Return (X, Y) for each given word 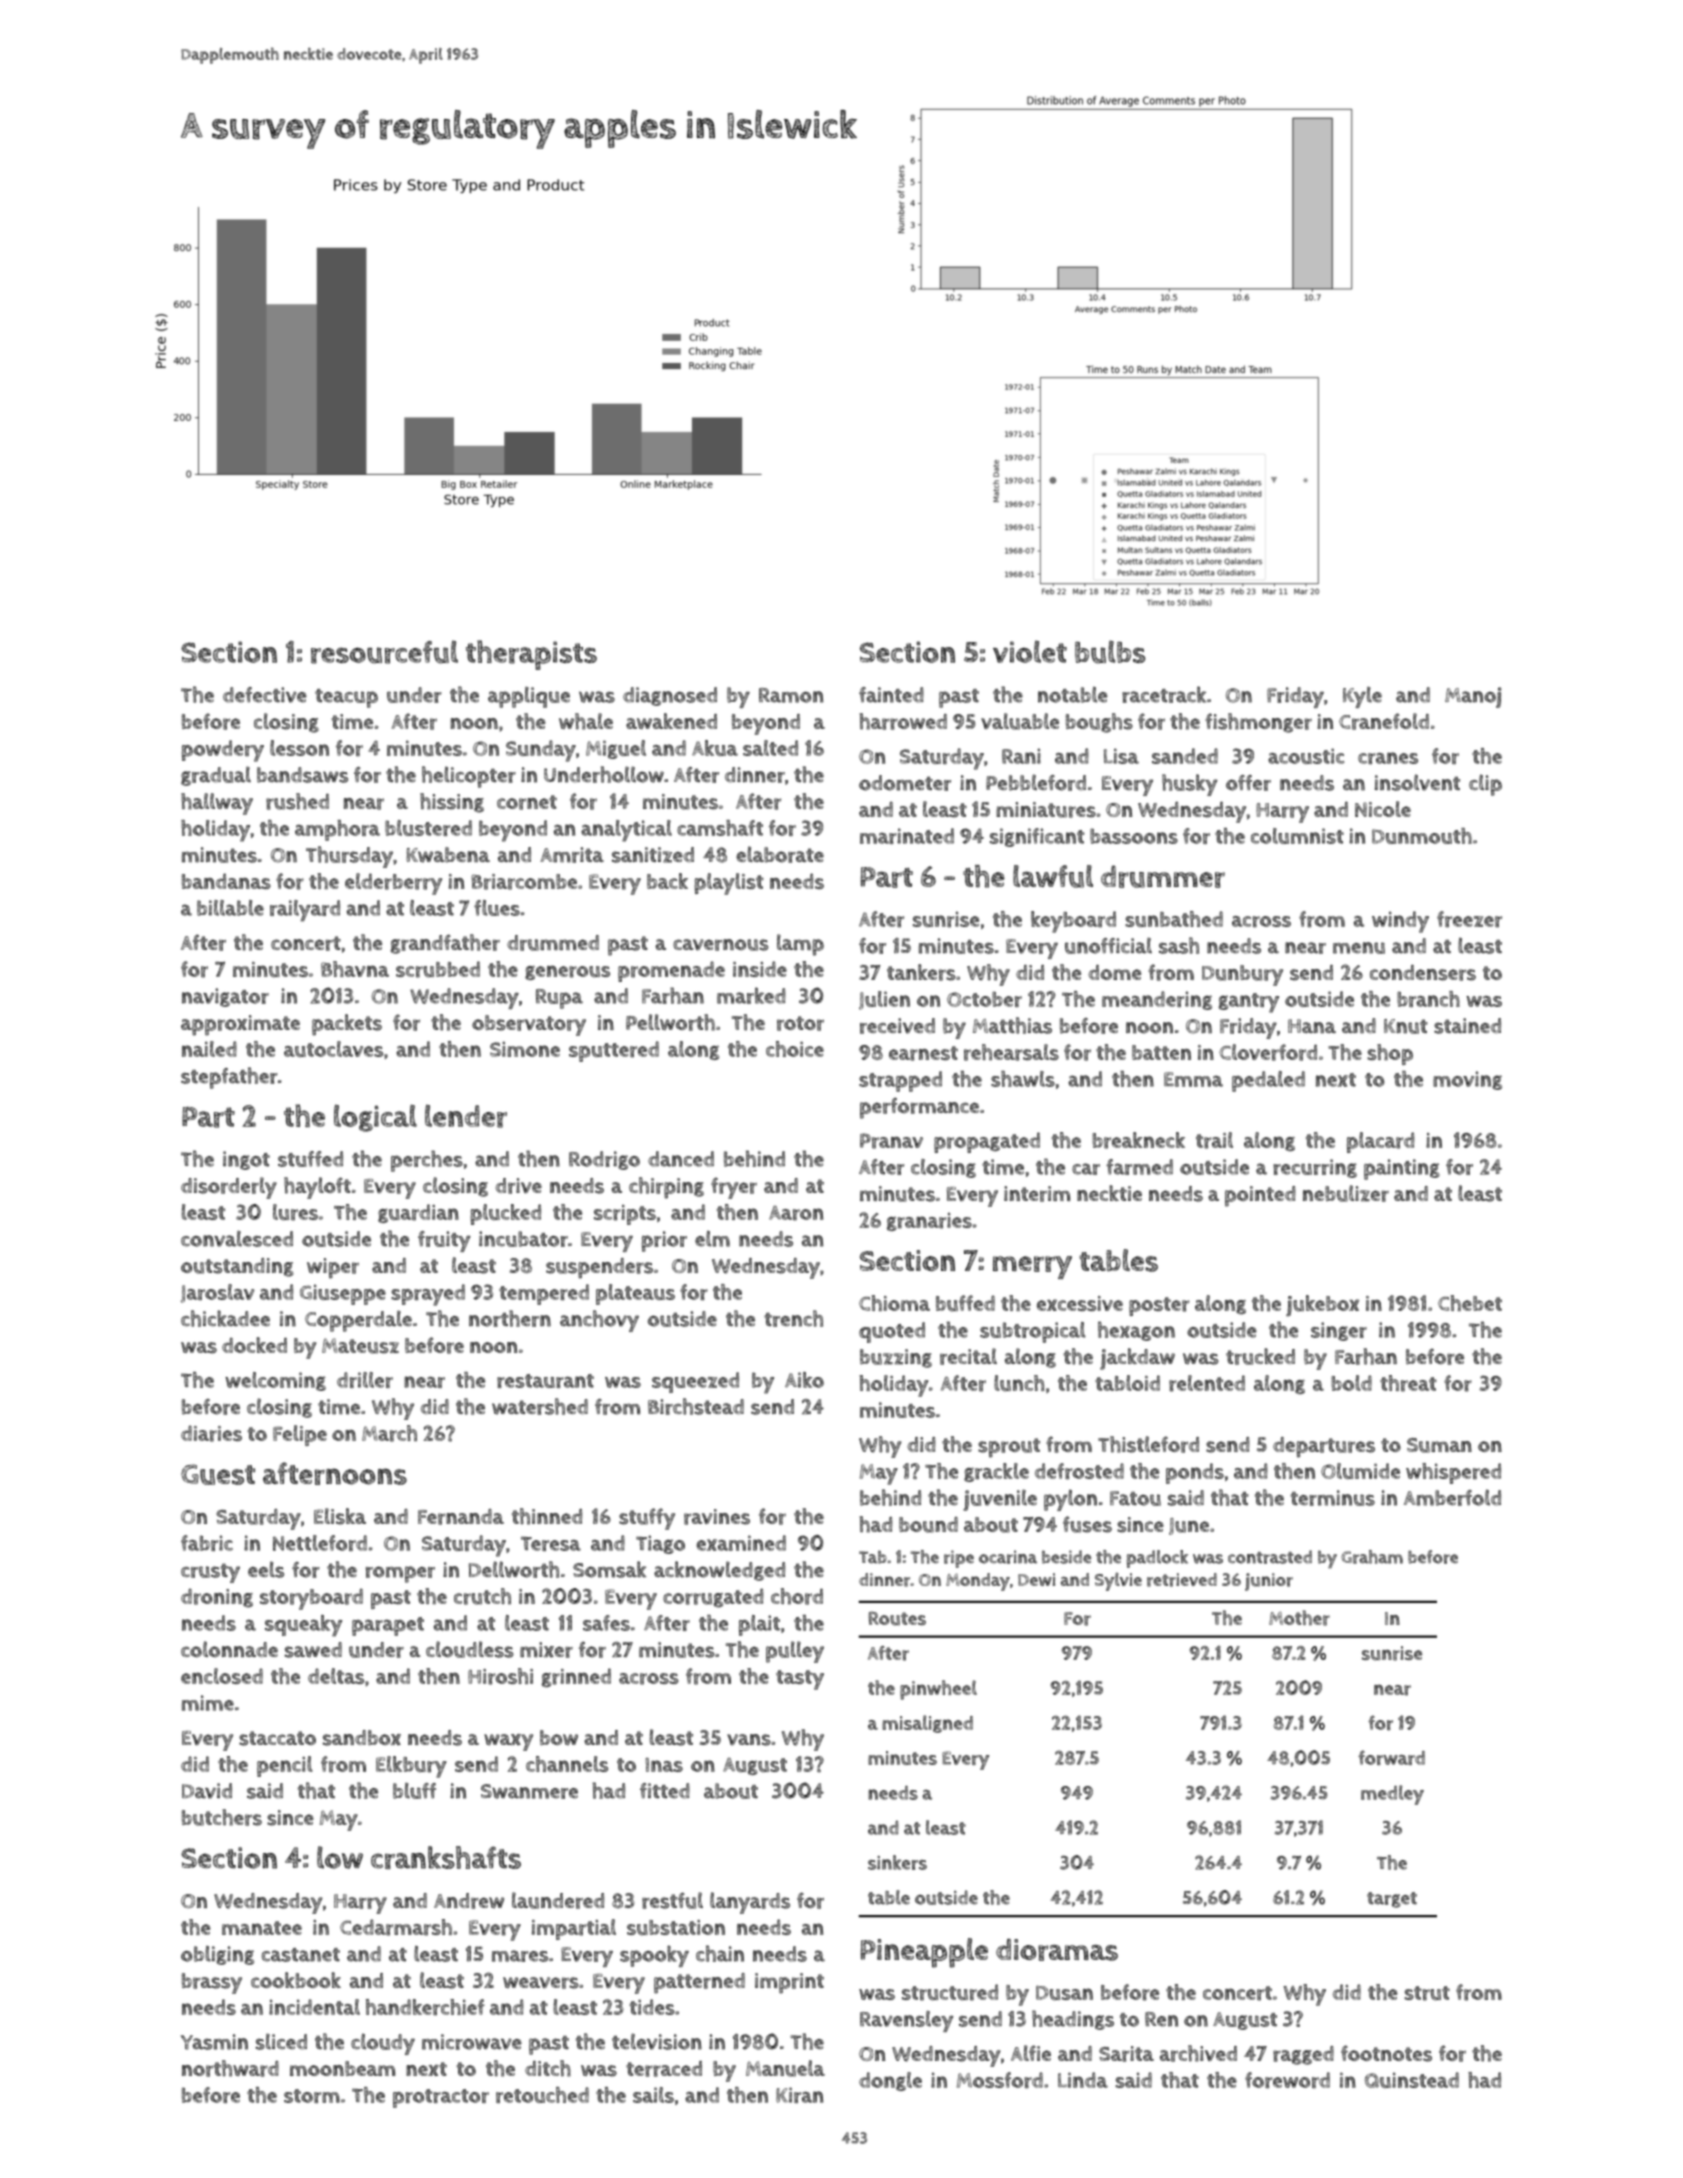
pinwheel (938, 1690)
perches (427, 1161)
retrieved (1182, 1580)
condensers (1423, 973)
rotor (800, 1023)
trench (793, 1318)
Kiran (799, 2095)
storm (312, 2096)
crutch (482, 1596)
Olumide (1360, 1471)
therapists (531, 655)
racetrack (1164, 694)
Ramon (791, 695)
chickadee (225, 1318)
